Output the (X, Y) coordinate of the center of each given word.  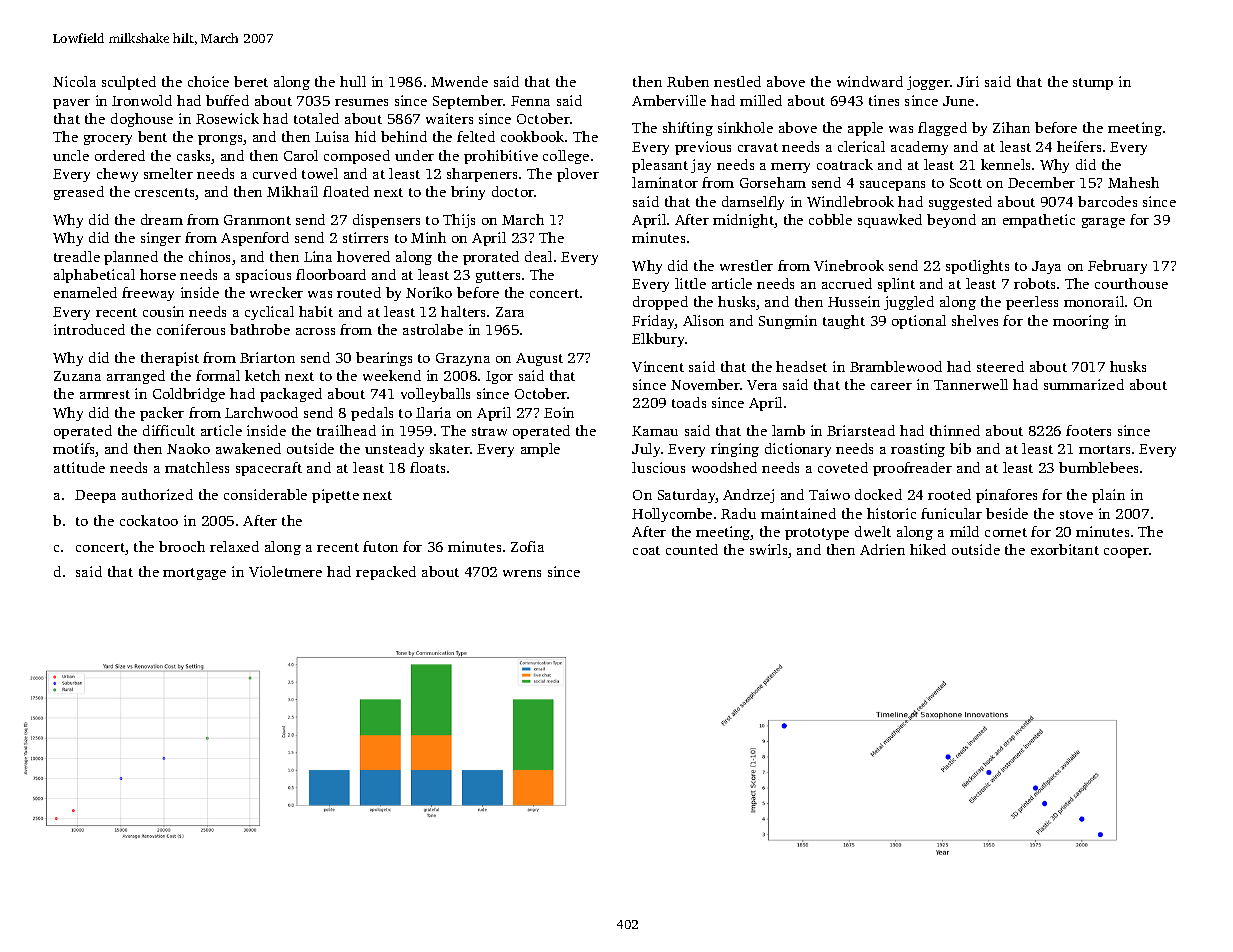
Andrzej (748, 496)
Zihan (1011, 127)
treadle (77, 256)
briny (468, 193)
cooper (1126, 553)
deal (538, 256)
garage (1103, 223)
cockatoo (149, 520)
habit (316, 311)
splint (896, 285)
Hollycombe (672, 515)
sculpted (129, 83)
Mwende (459, 81)
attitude (79, 467)
